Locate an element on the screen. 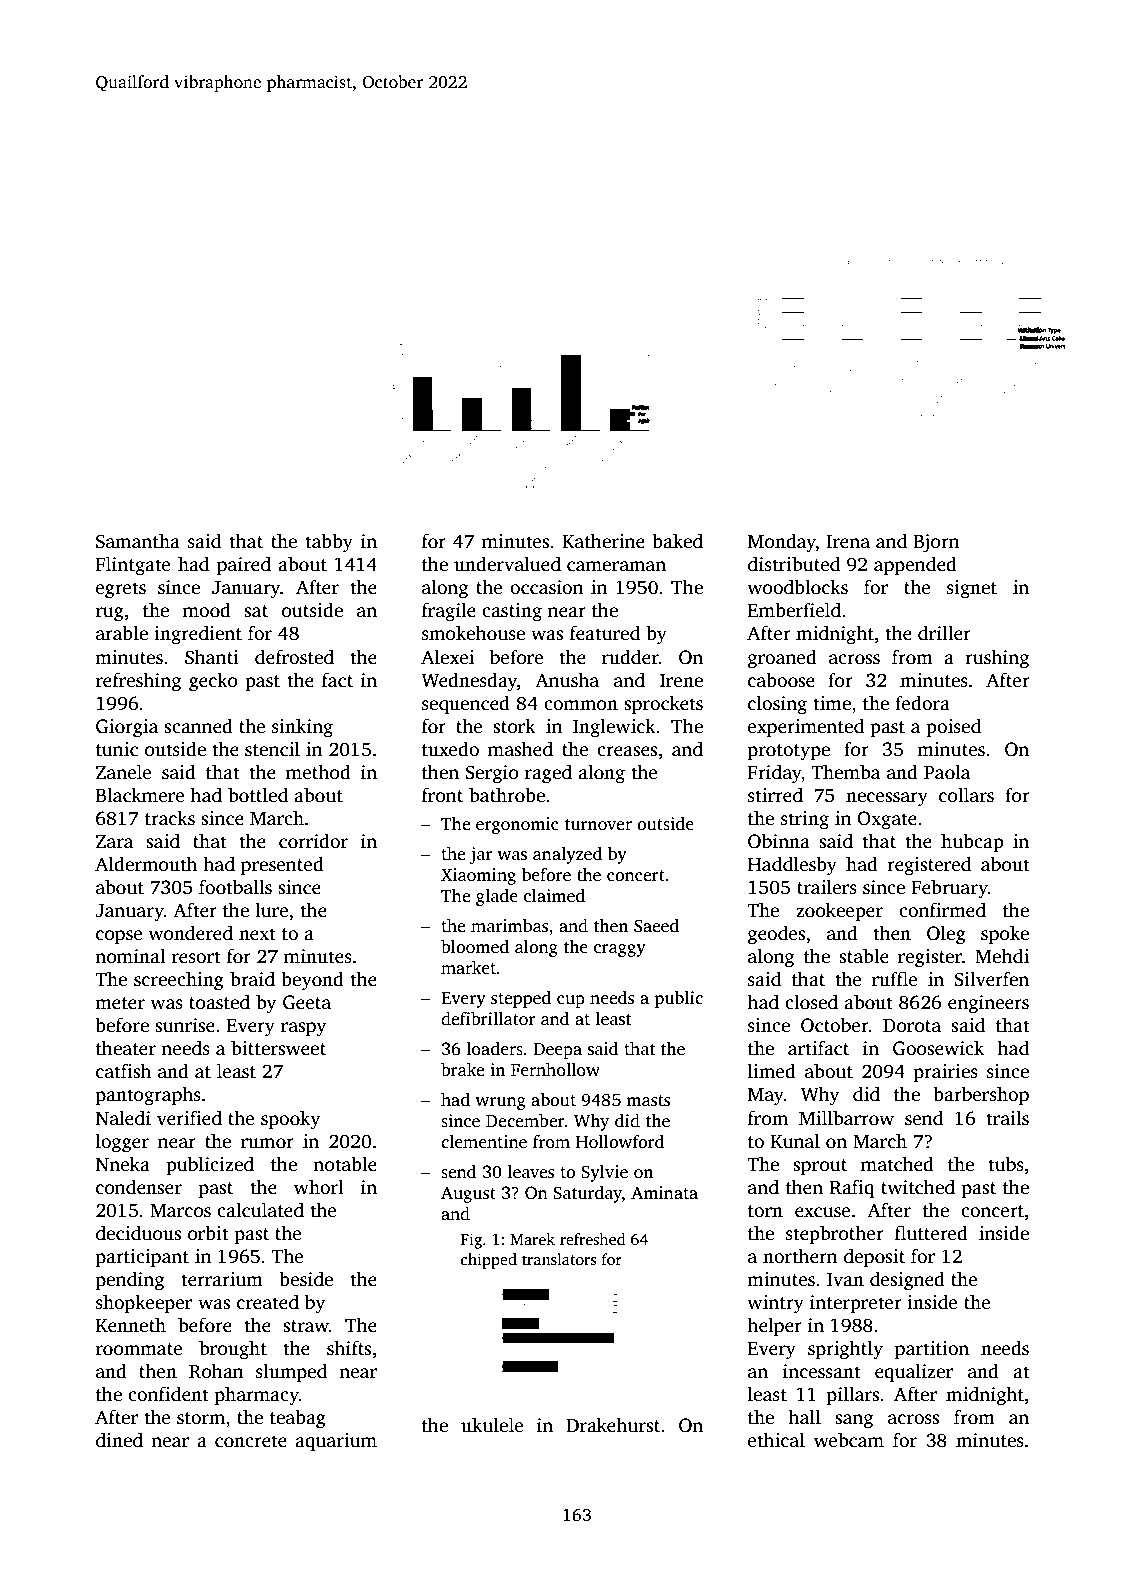  Goosewick is located at coordinates (938, 1048).
